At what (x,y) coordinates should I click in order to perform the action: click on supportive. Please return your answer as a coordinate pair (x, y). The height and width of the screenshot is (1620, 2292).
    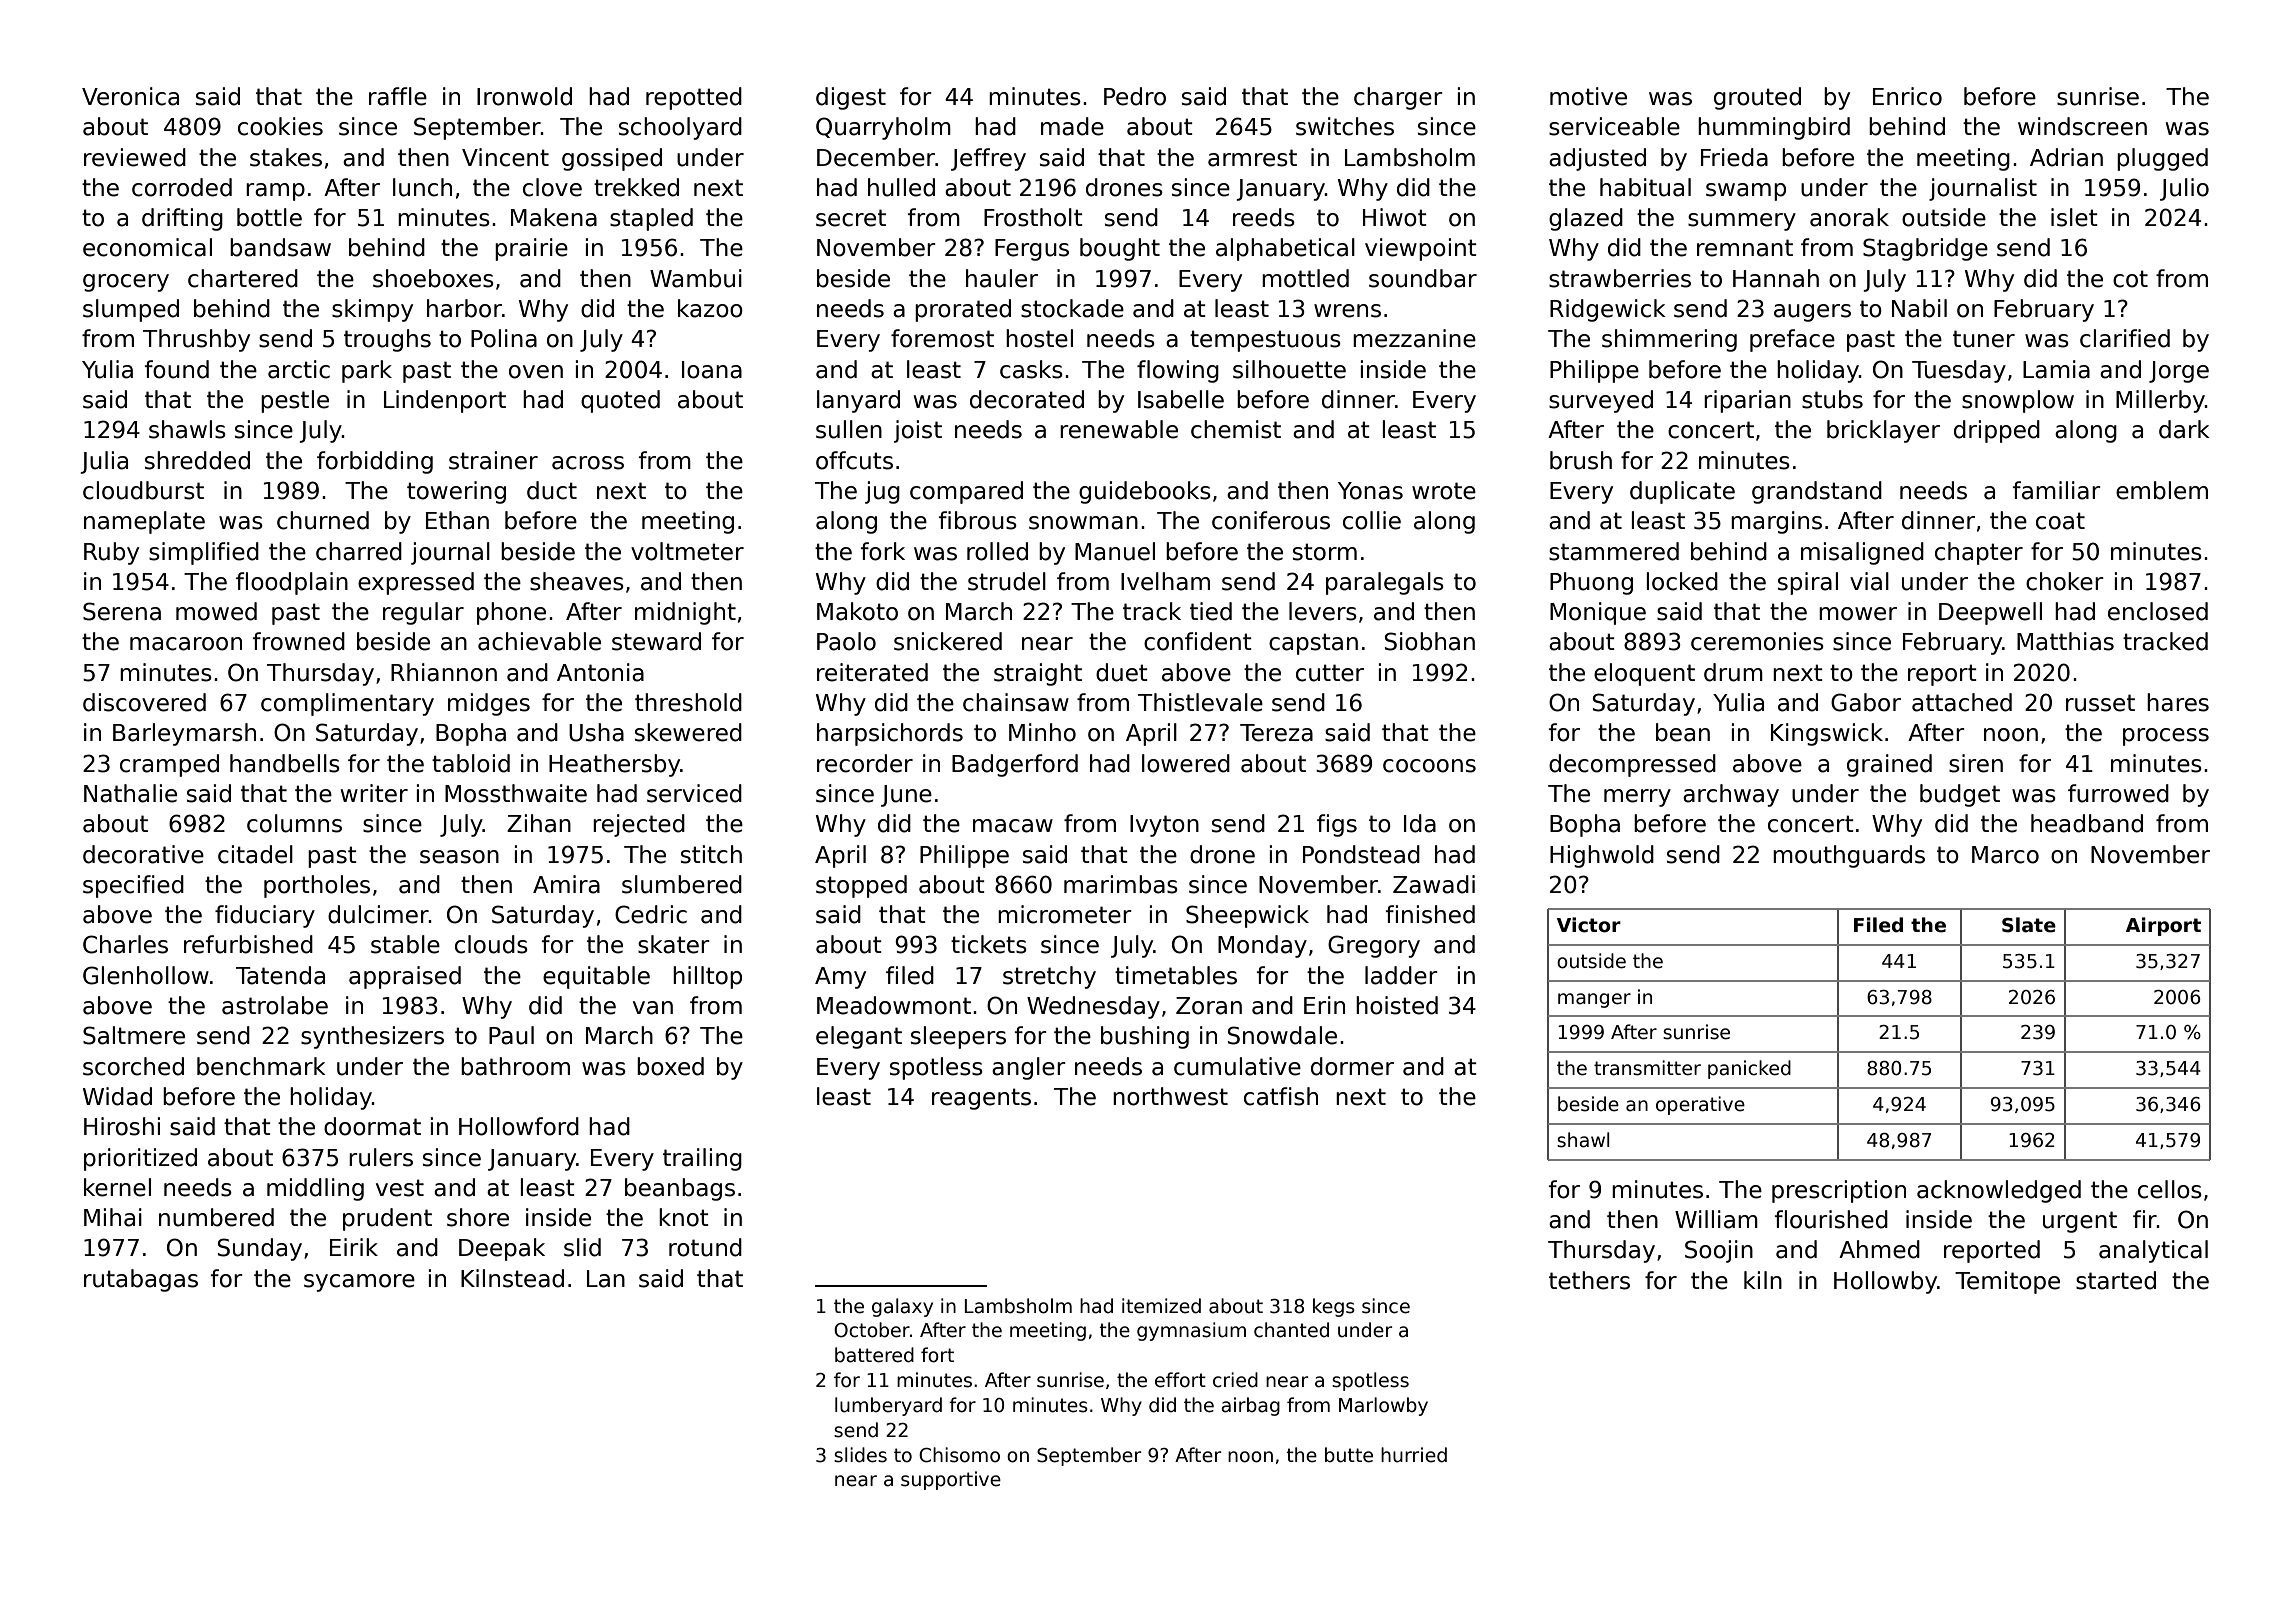
    Looking at the image, I should click on (951, 1480).
